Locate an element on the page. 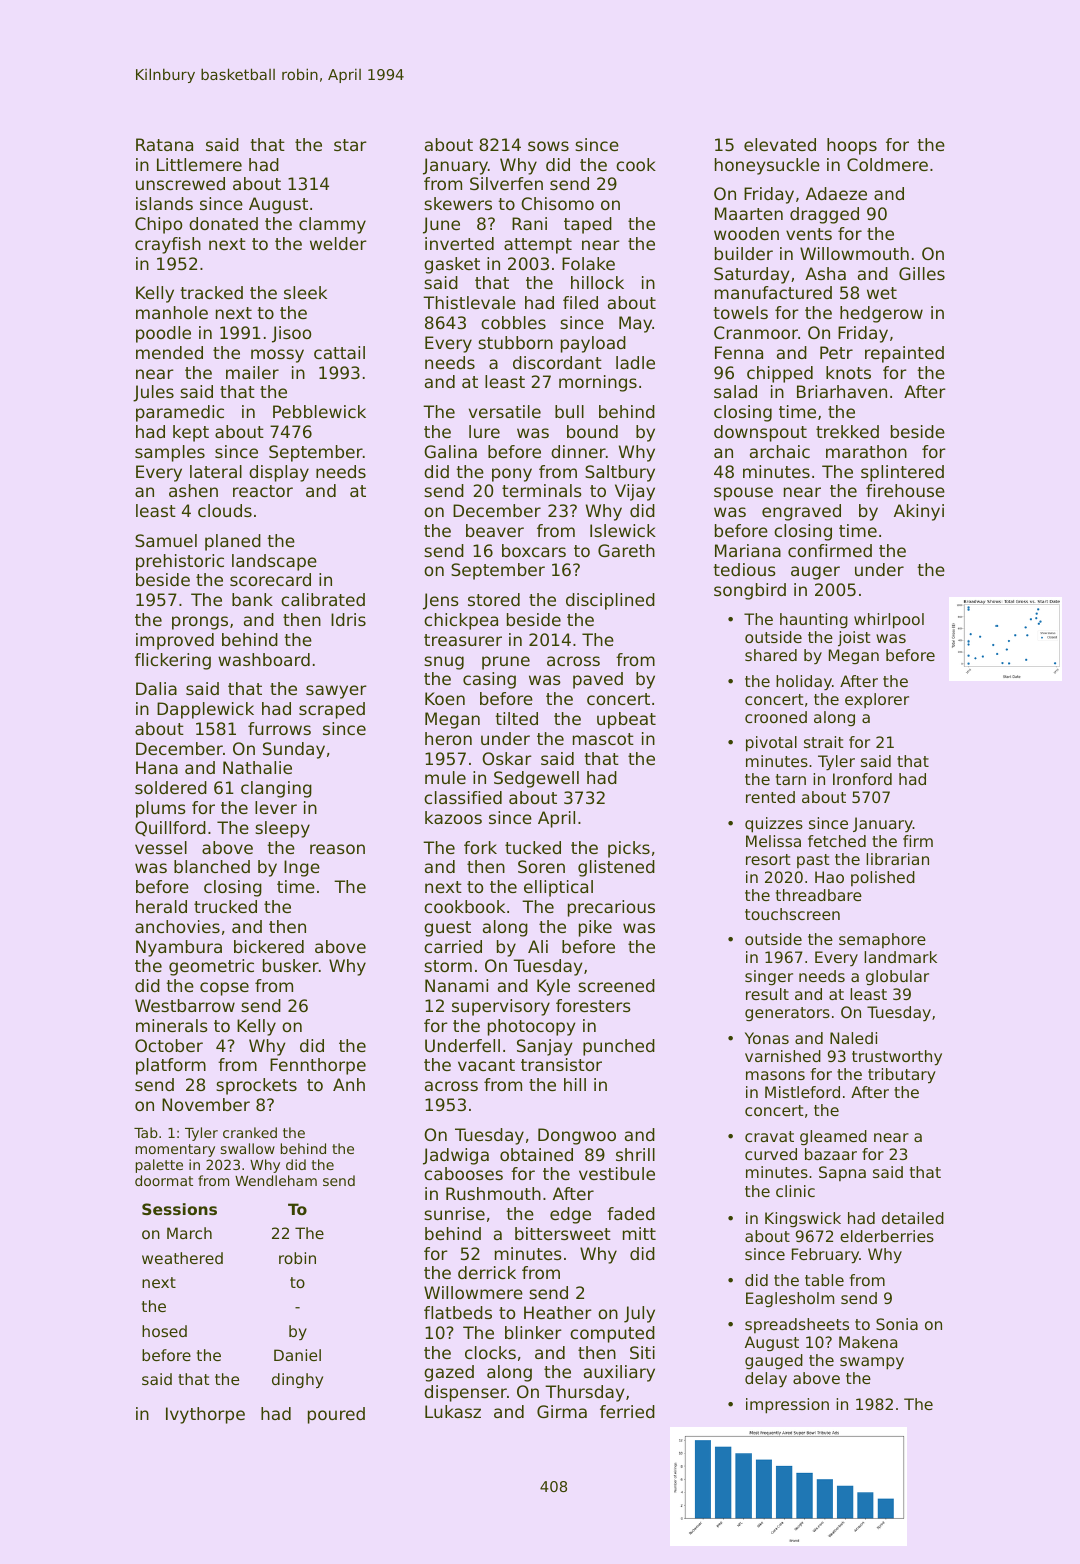 The image size is (1080, 1564). Ratana is located at coordinates (164, 144).
